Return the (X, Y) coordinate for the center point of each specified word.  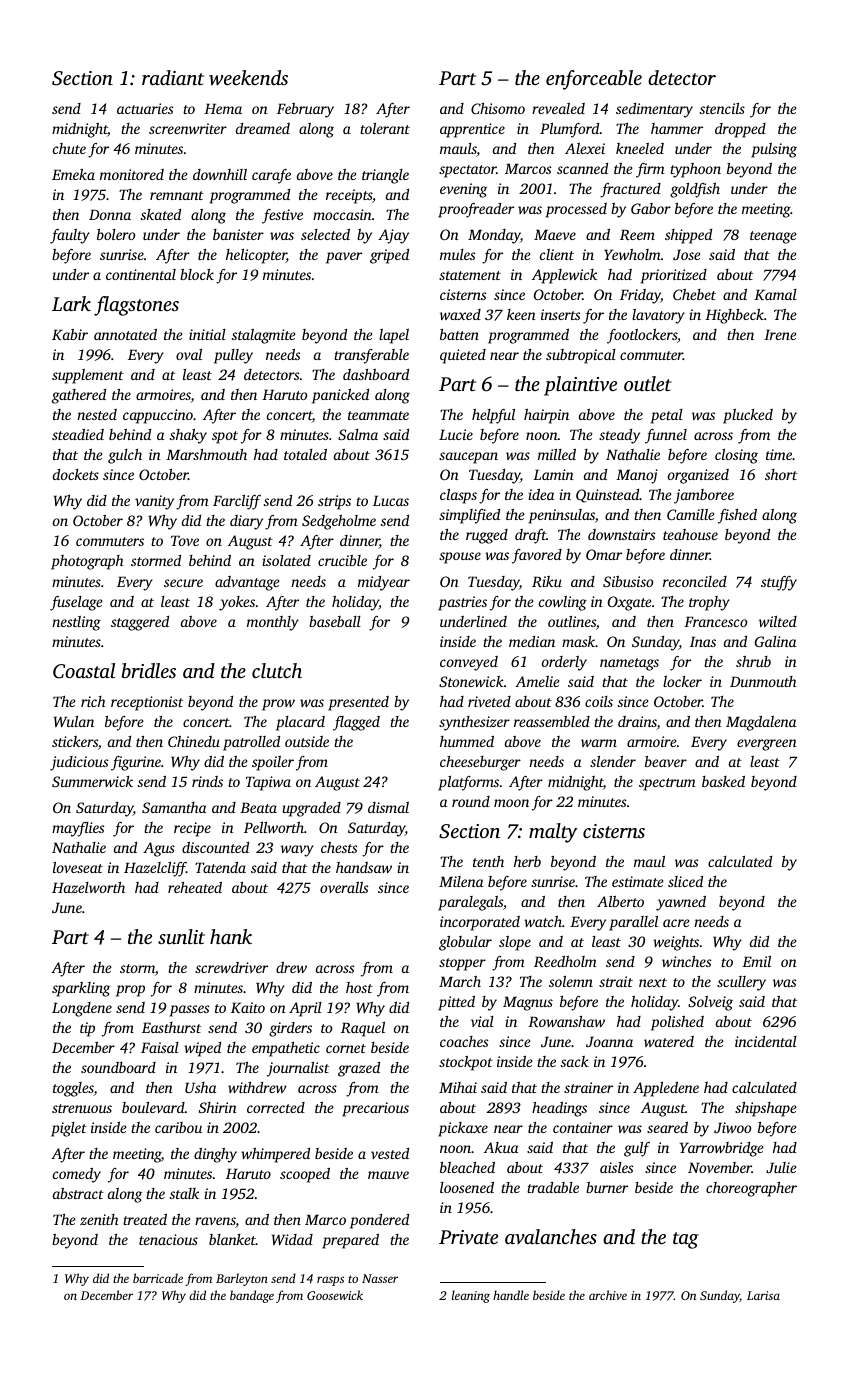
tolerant (385, 128)
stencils (722, 108)
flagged (356, 723)
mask (579, 641)
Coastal (84, 671)
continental (141, 274)
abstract (78, 1193)
